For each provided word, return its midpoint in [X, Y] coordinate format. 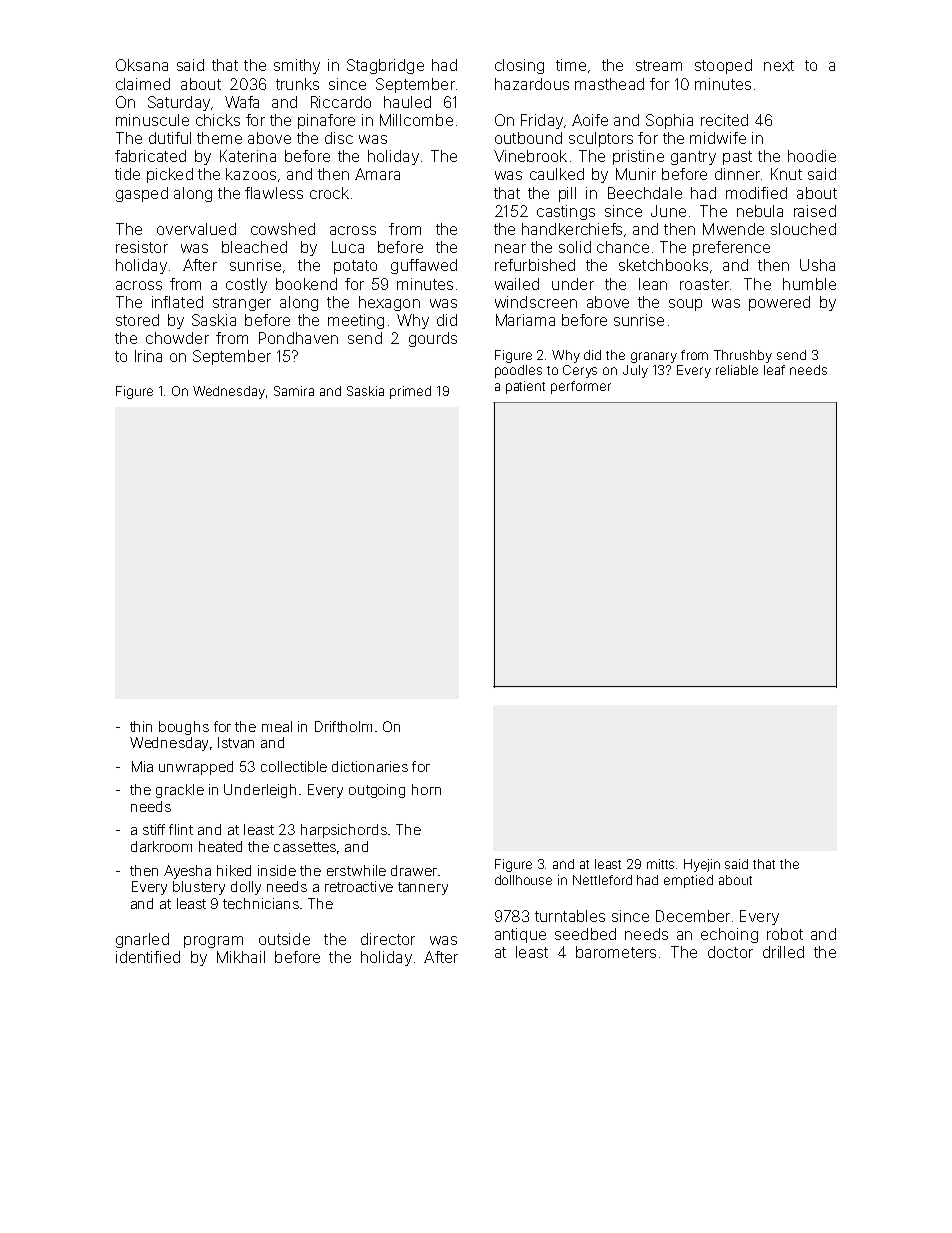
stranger [242, 304]
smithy [297, 66]
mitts [660, 864]
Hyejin [702, 865]
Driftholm [343, 726]
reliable [737, 370]
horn [426, 789]
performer [581, 387]
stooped [723, 66]
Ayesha [187, 872]
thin [141, 726]
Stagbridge [385, 66]
